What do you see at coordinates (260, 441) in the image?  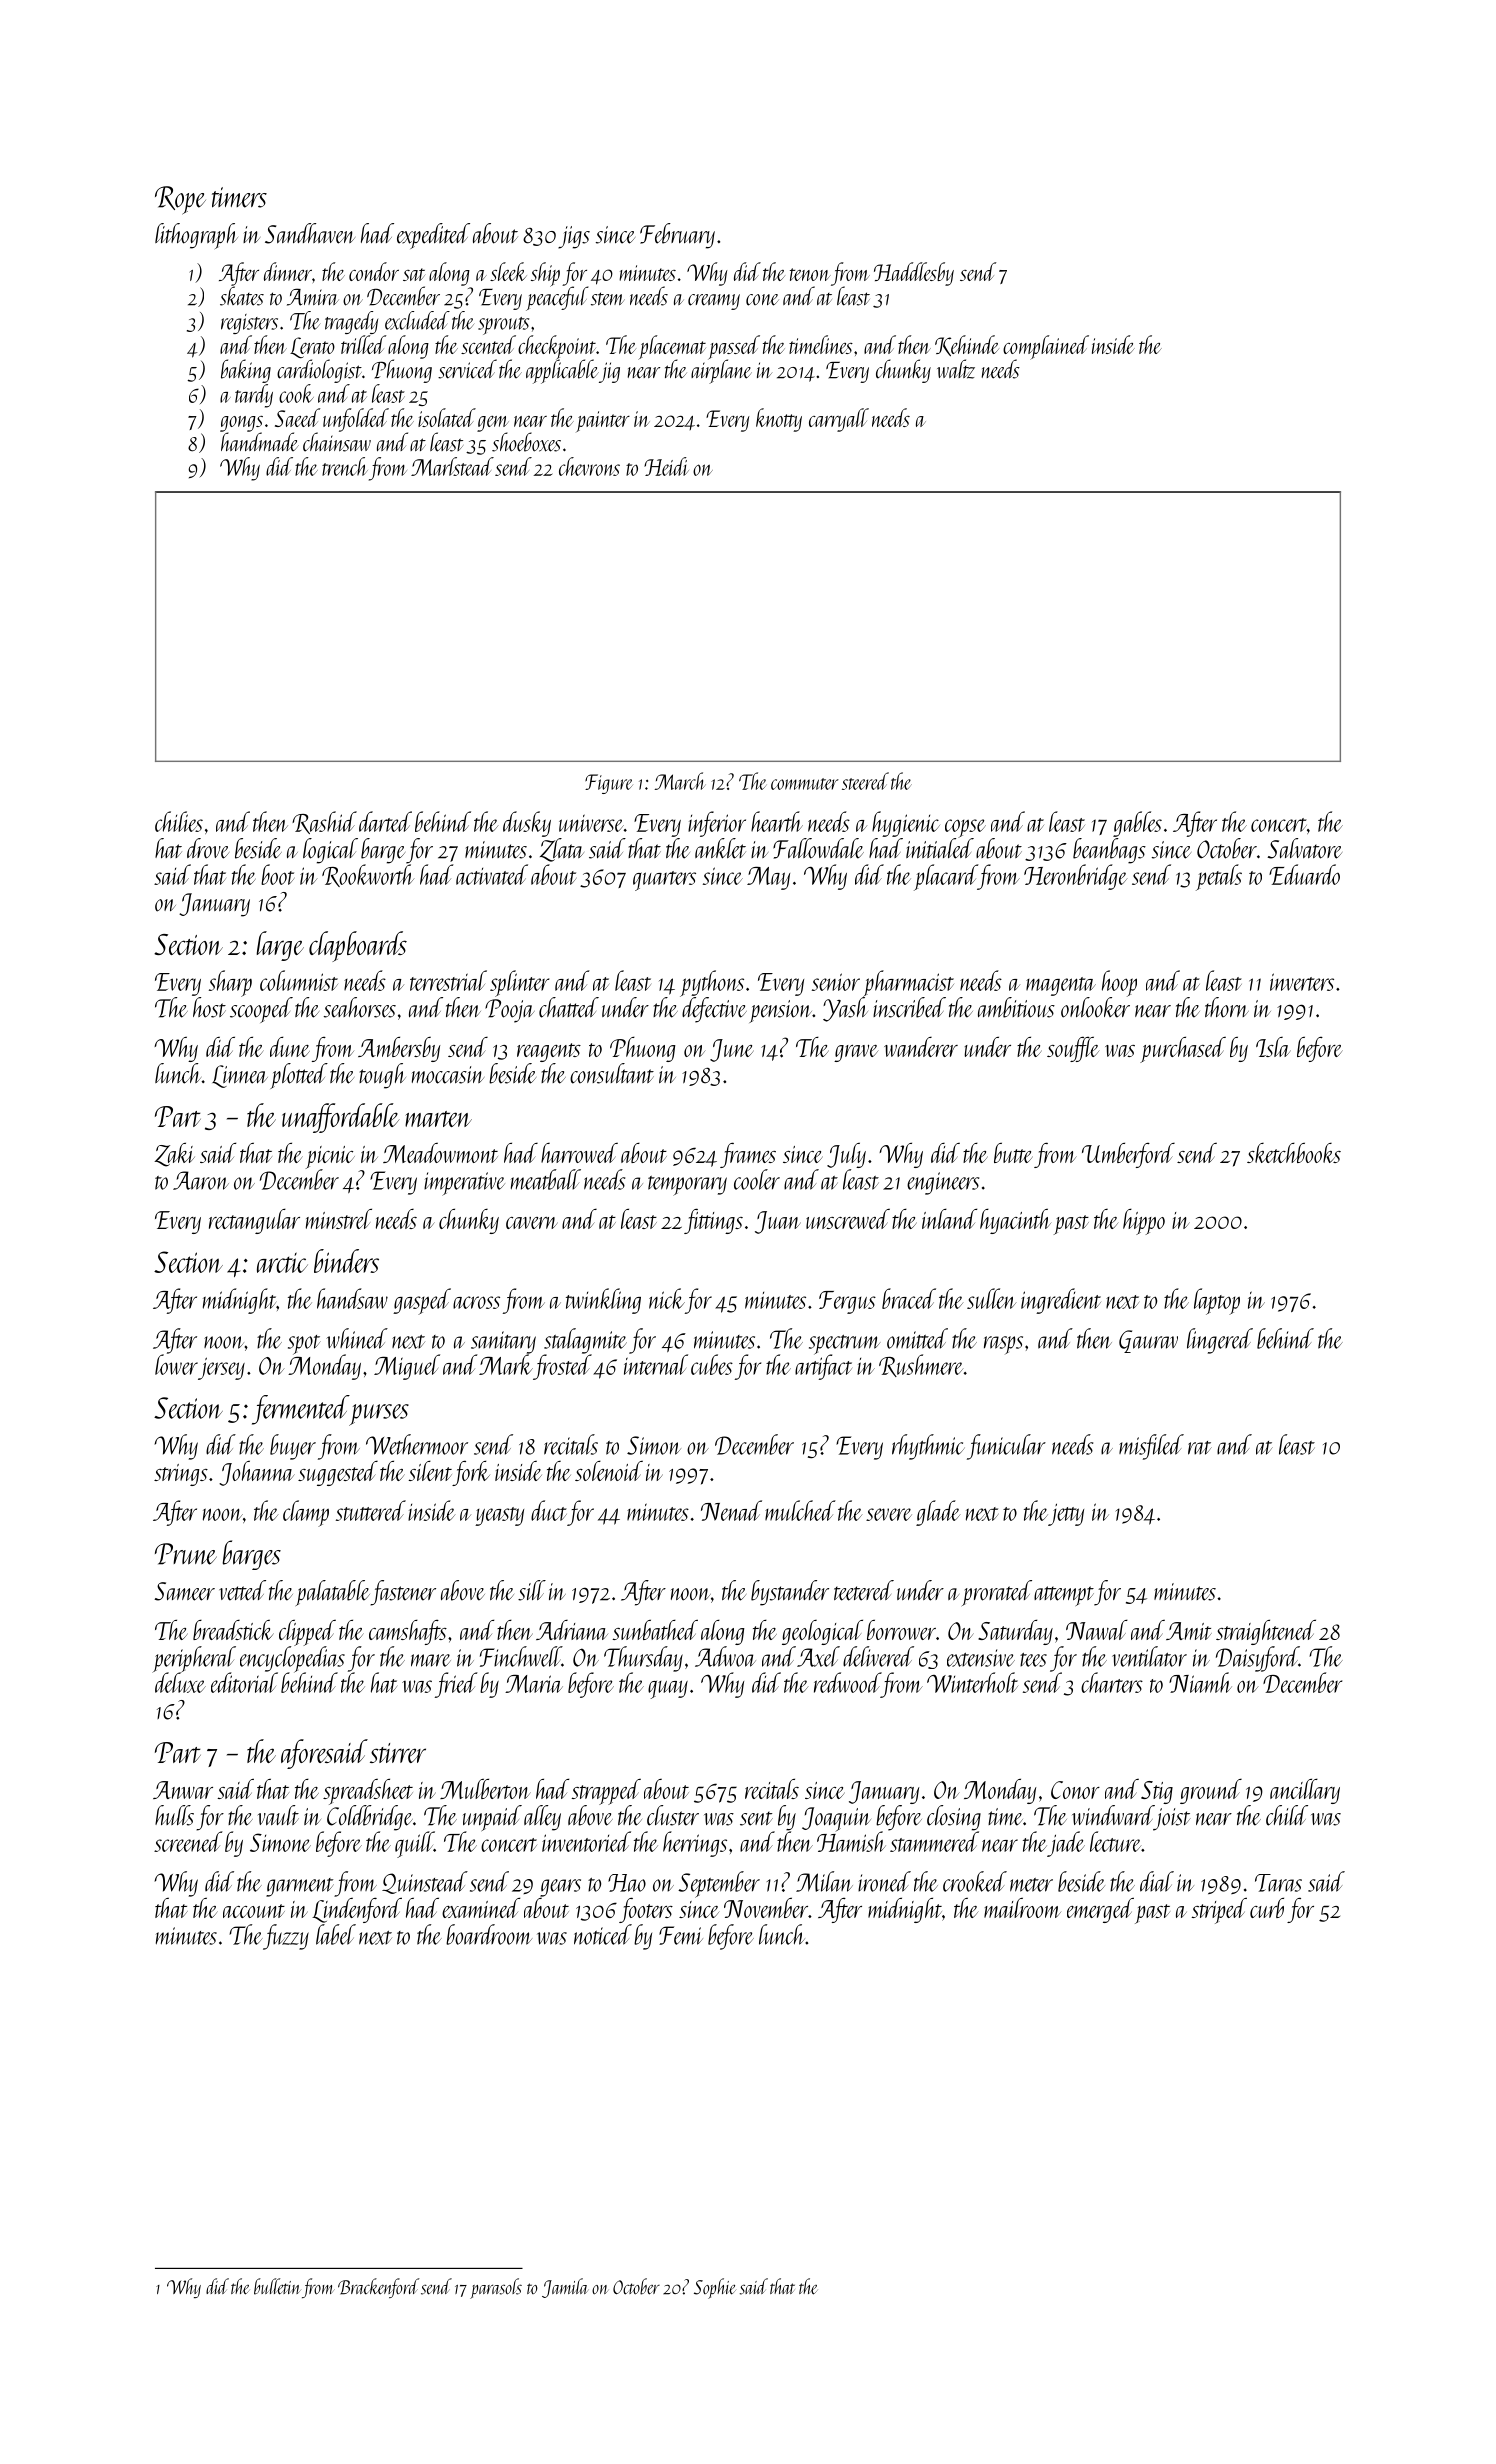 I see `handmade` at bounding box center [260, 441].
